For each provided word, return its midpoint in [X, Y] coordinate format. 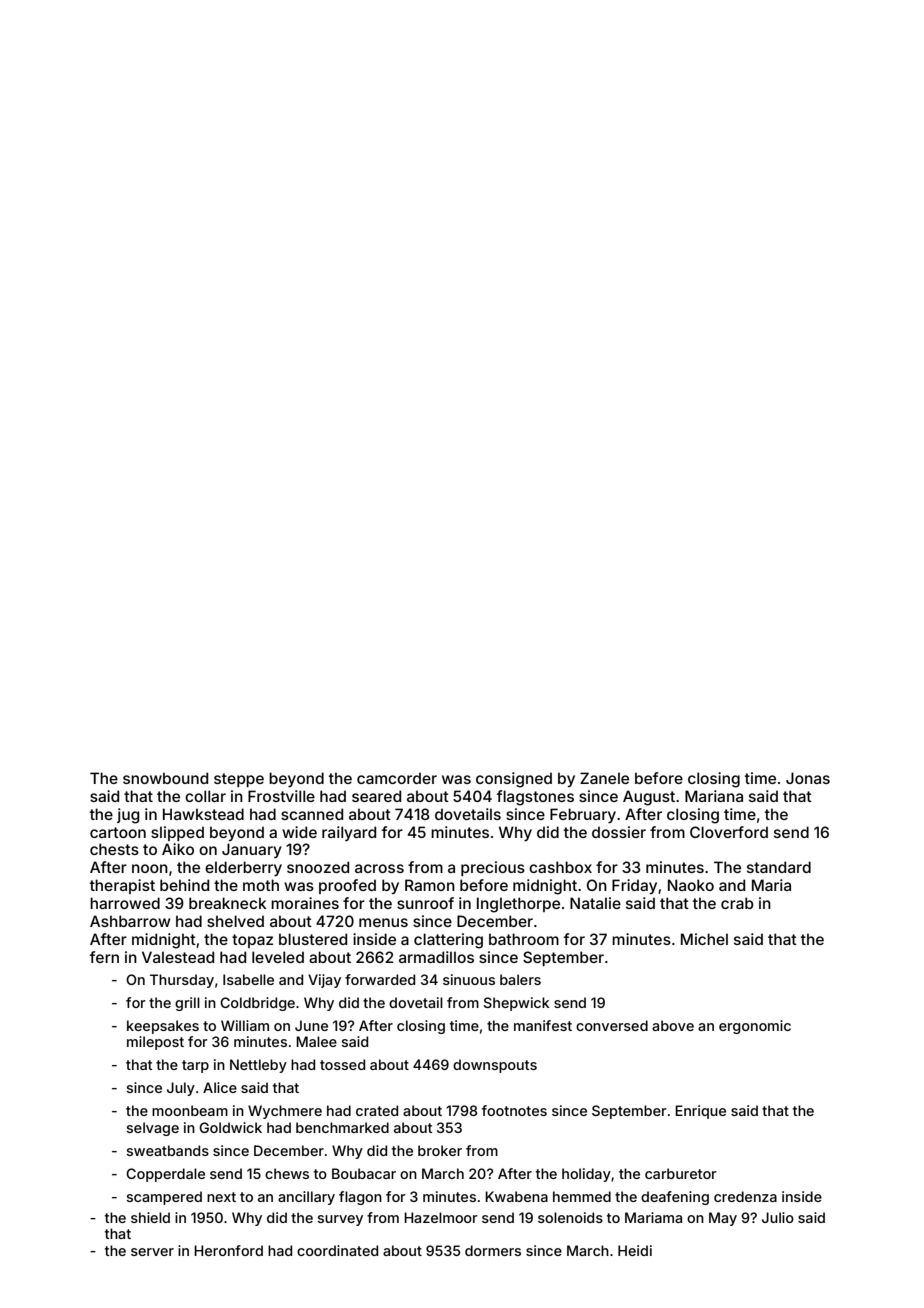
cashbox [560, 867]
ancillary [306, 1198]
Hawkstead [203, 814]
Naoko [691, 885]
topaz [252, 941]
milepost [155, 1043]
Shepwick [516, 1004]
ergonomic [755, 1027]
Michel [704, 939]
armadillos [436, 957]
